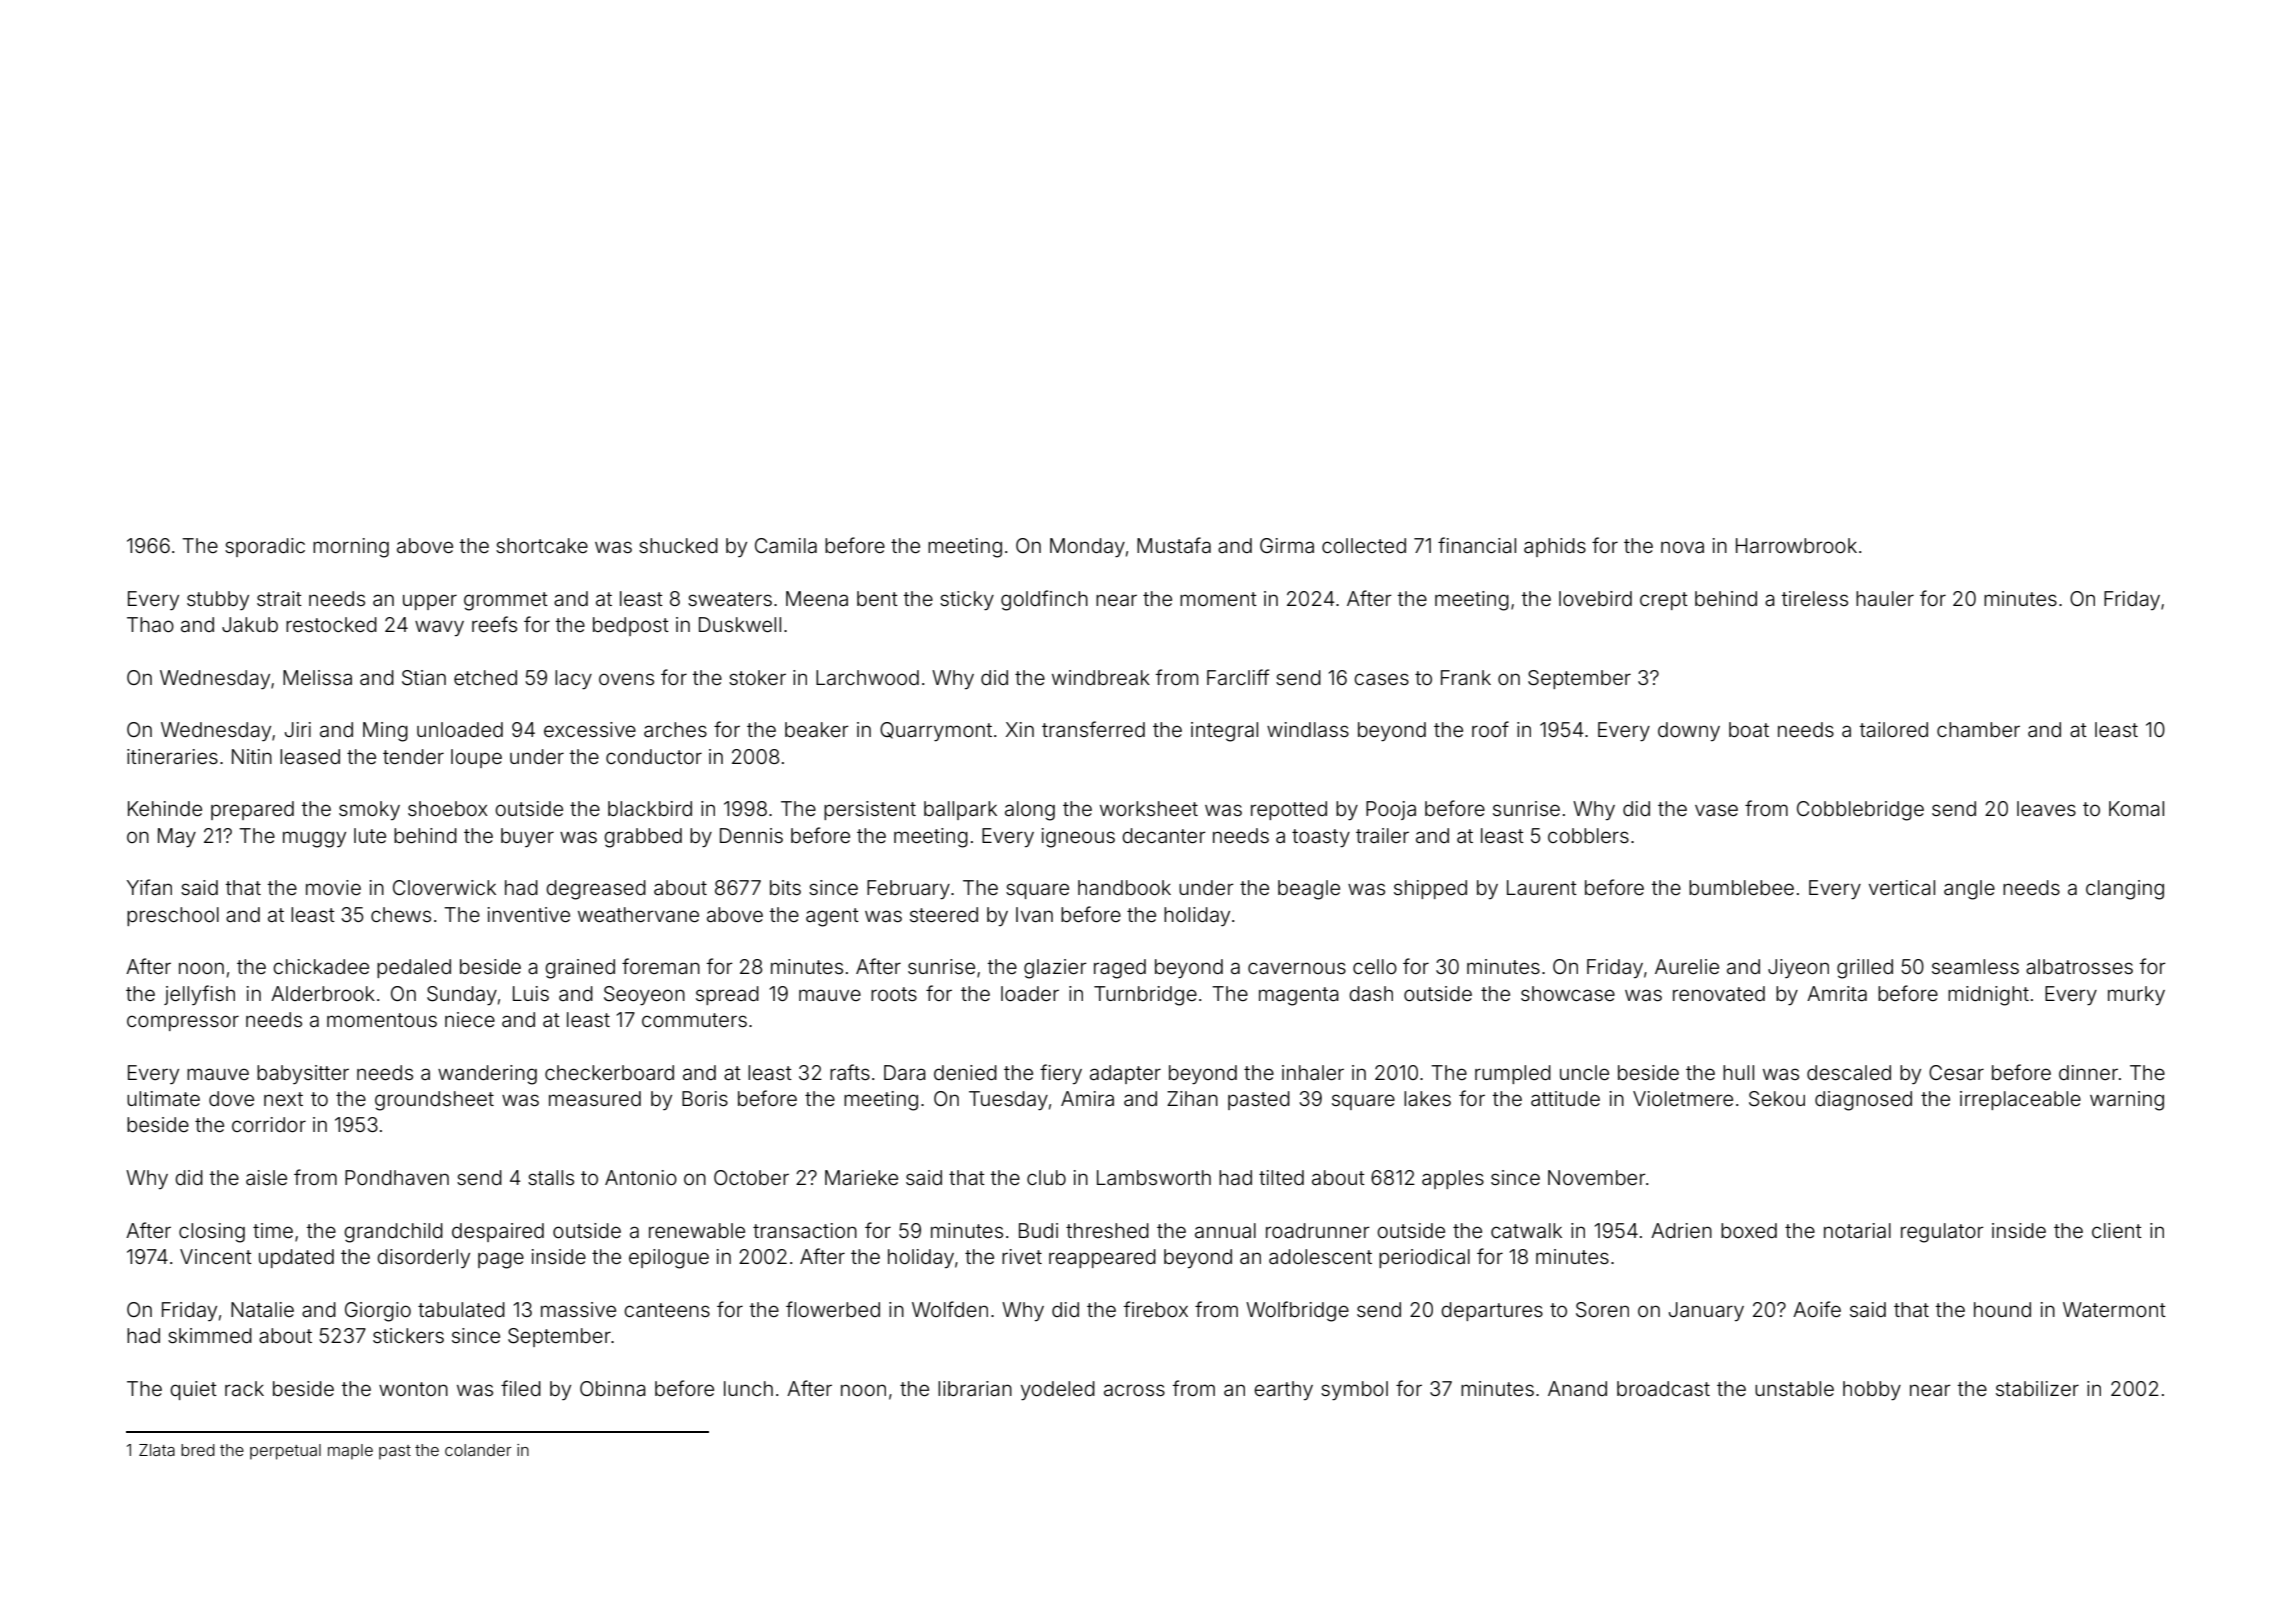 The height and width of the screenshot is (1620, 2292). I want to click on skimmed, so click(210, 1335).
